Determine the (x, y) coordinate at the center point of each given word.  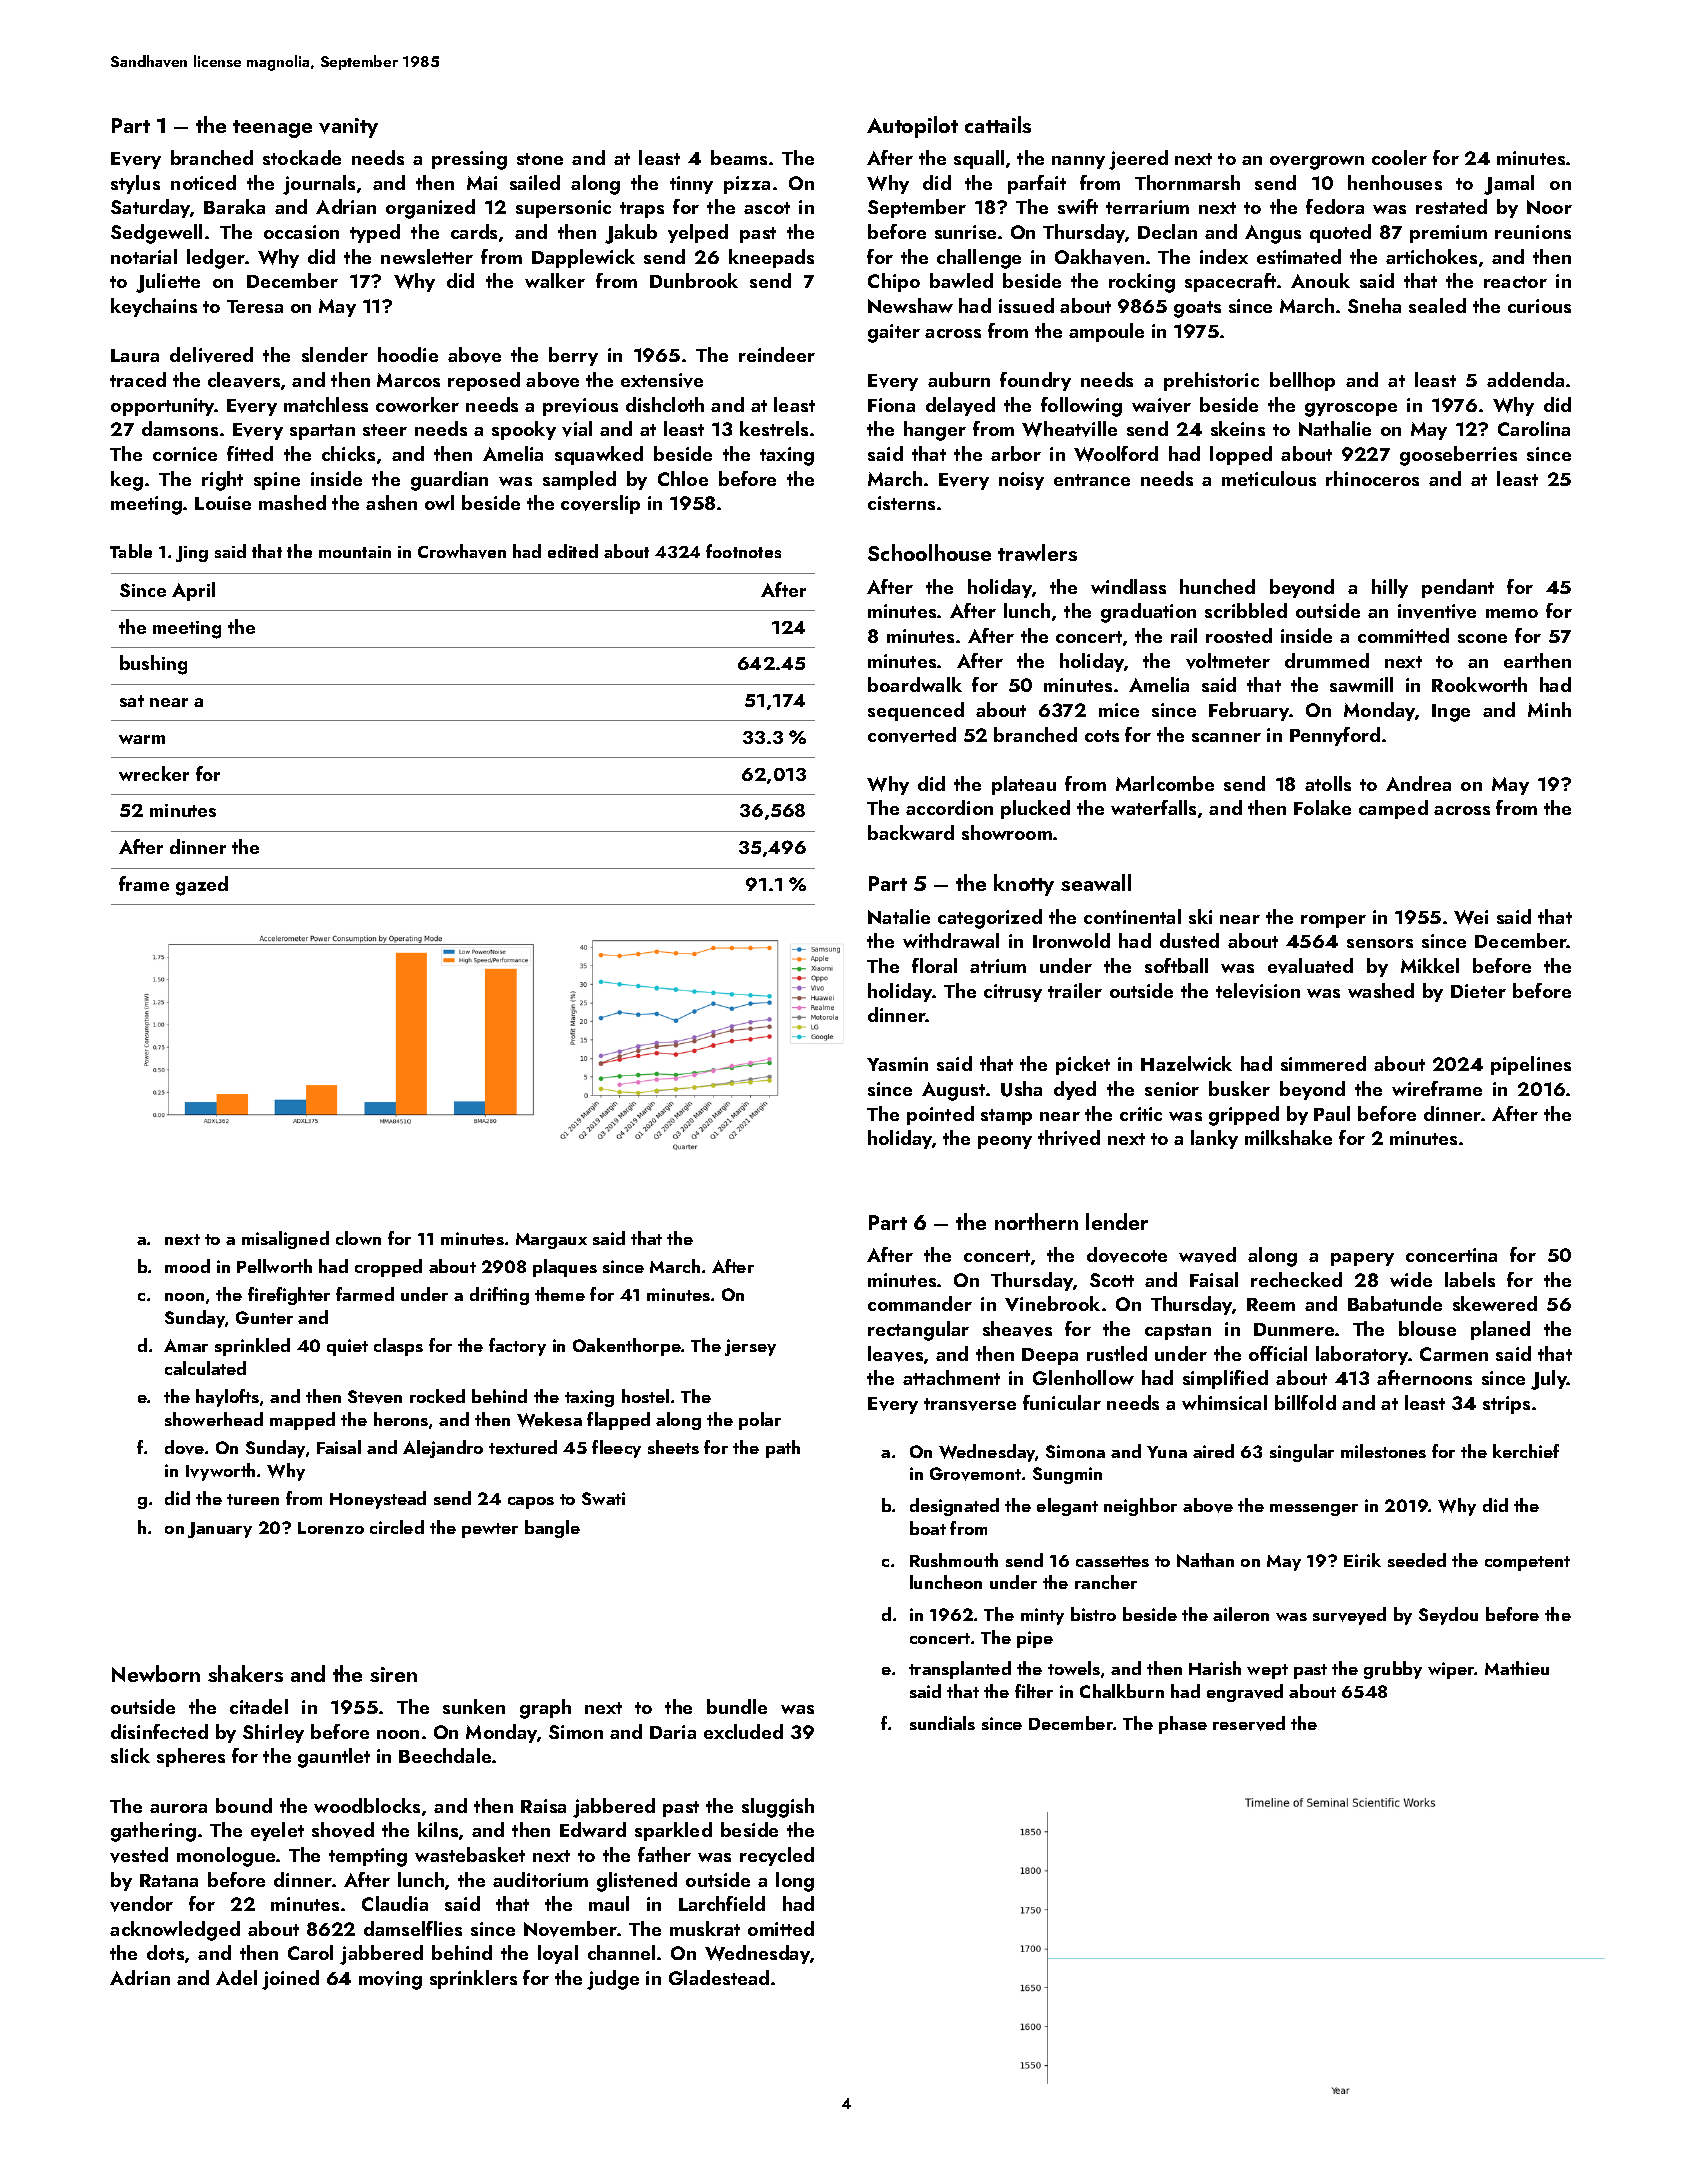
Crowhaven (462, 551)
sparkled (673, 1831)
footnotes (743, 551)
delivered (211, 355)
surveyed (1349, 1616)
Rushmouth (954, 1560)
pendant (1458, 588)
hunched (1217, 586)
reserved (1249, 1723)
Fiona (891, 405)
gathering (153, 1832)
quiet (347, 1347)
